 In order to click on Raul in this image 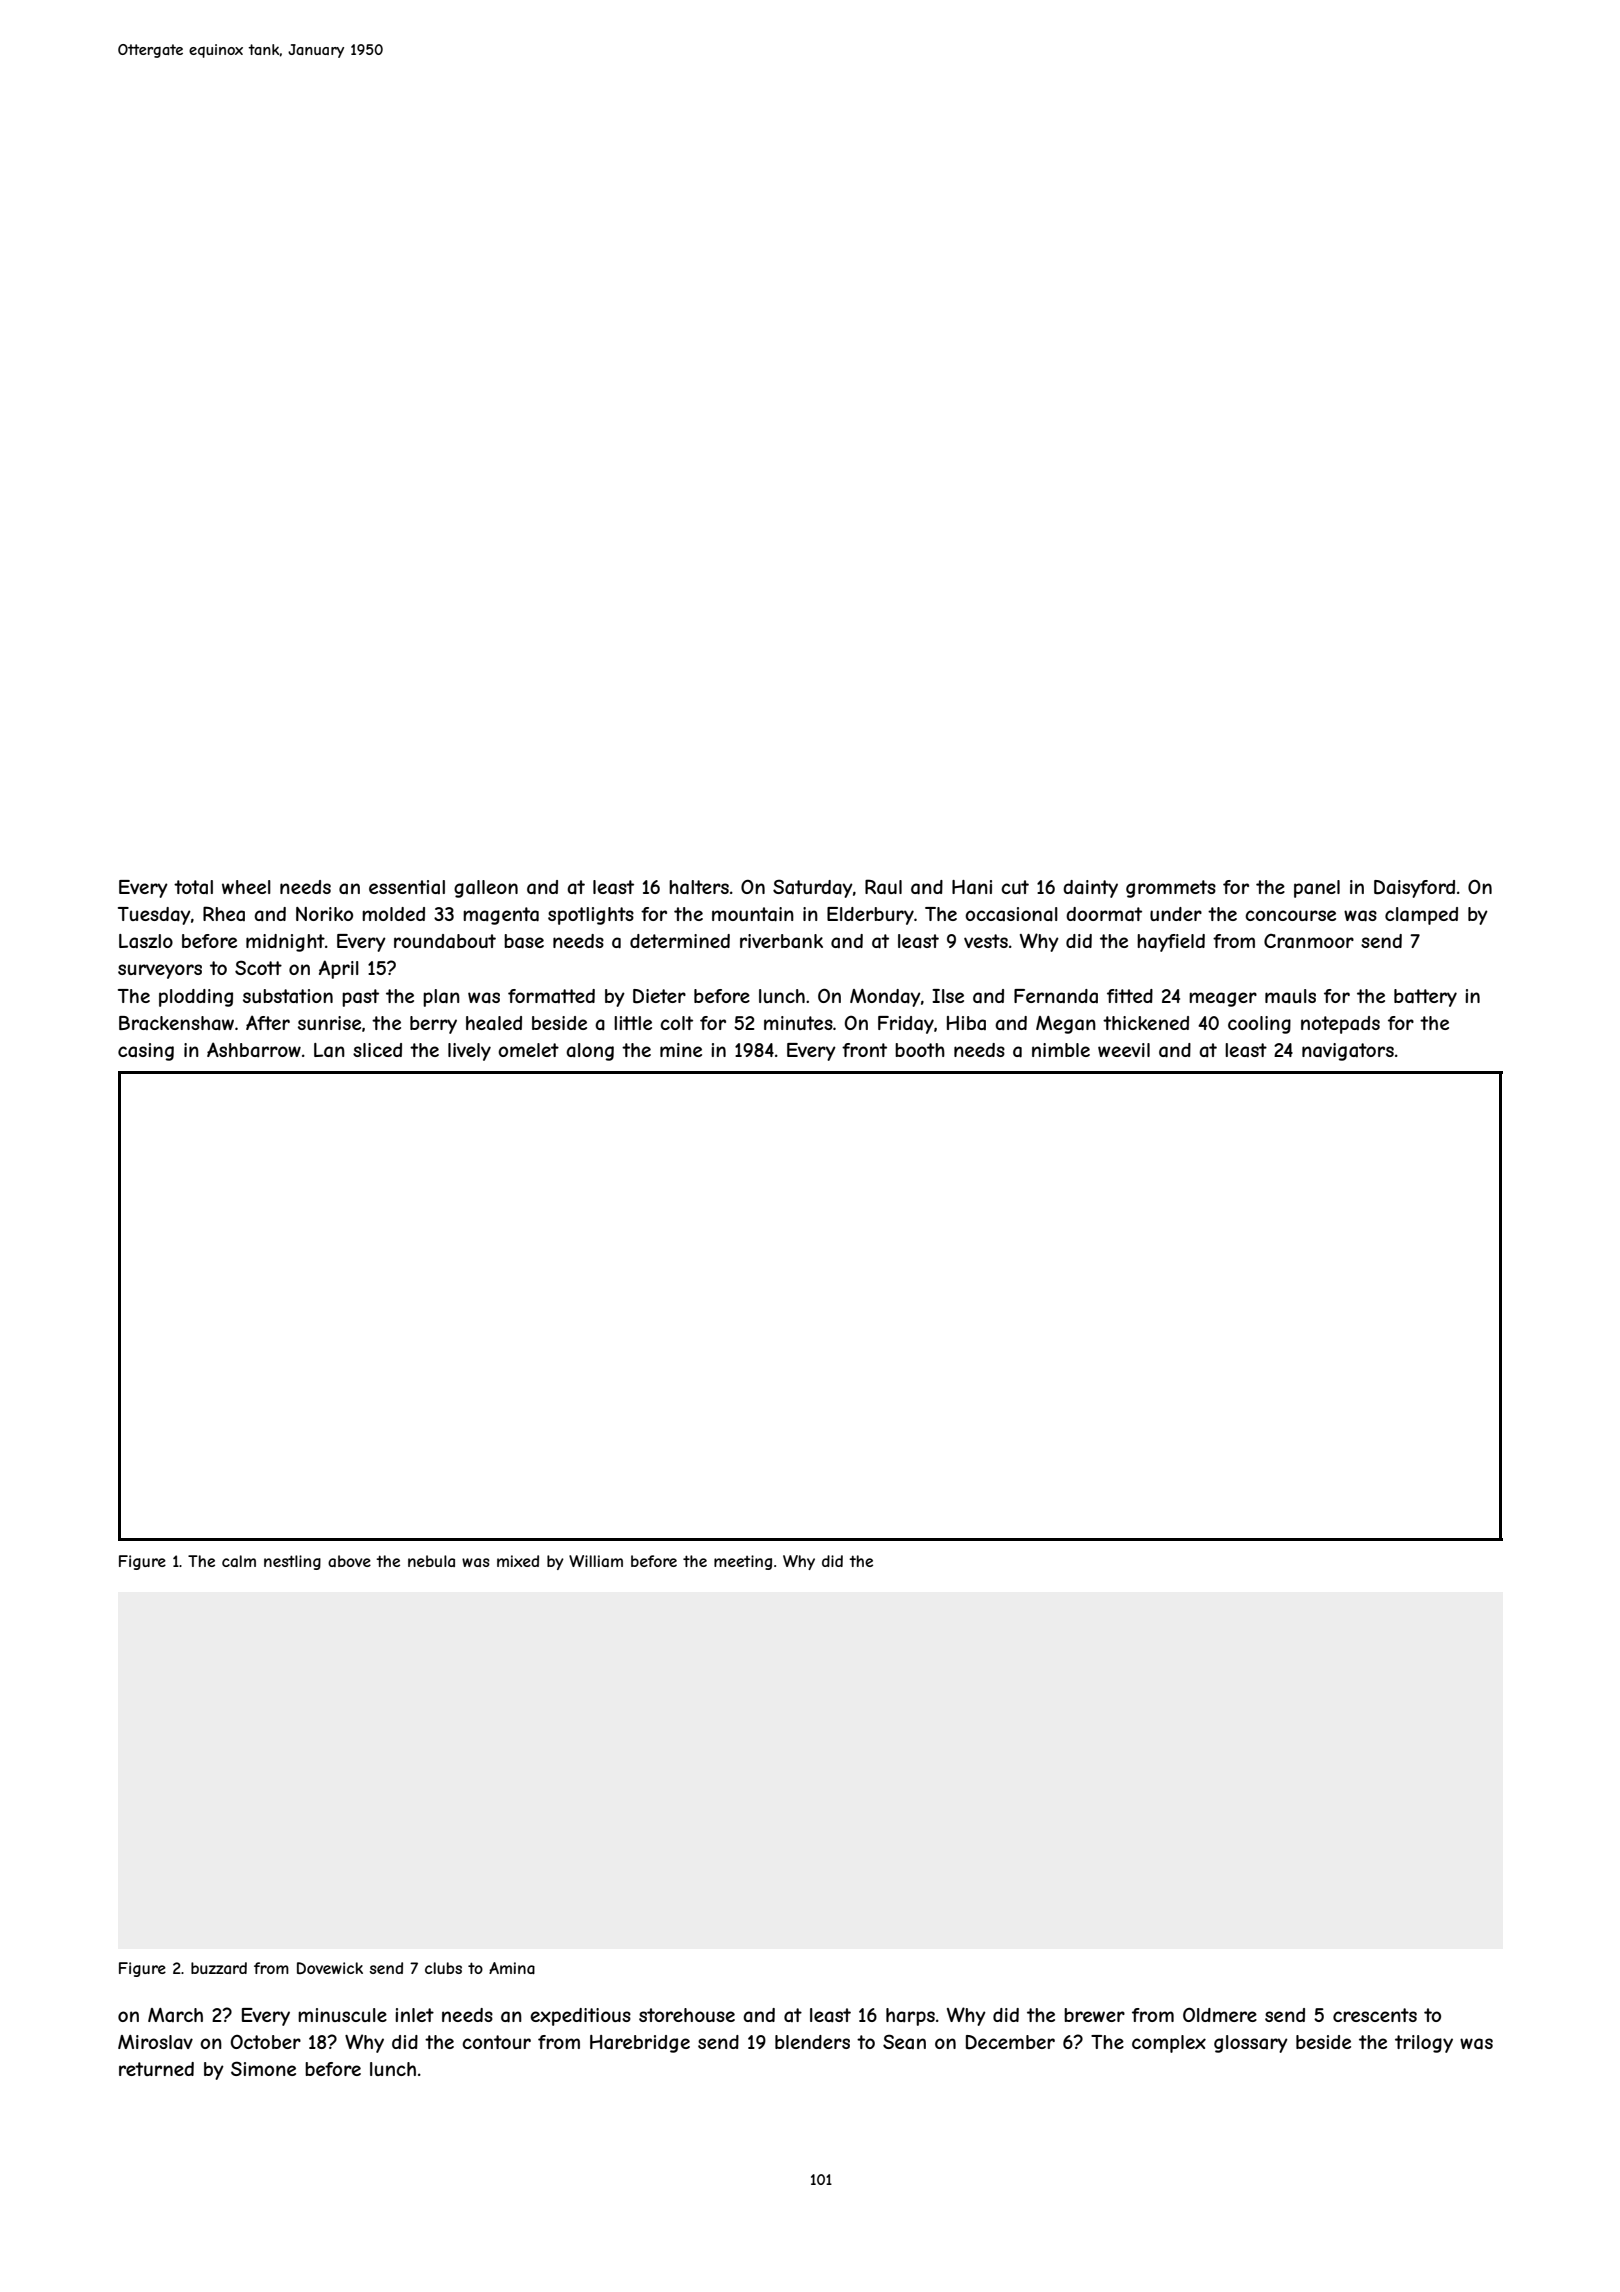, I will do `click(883, 887)`.
